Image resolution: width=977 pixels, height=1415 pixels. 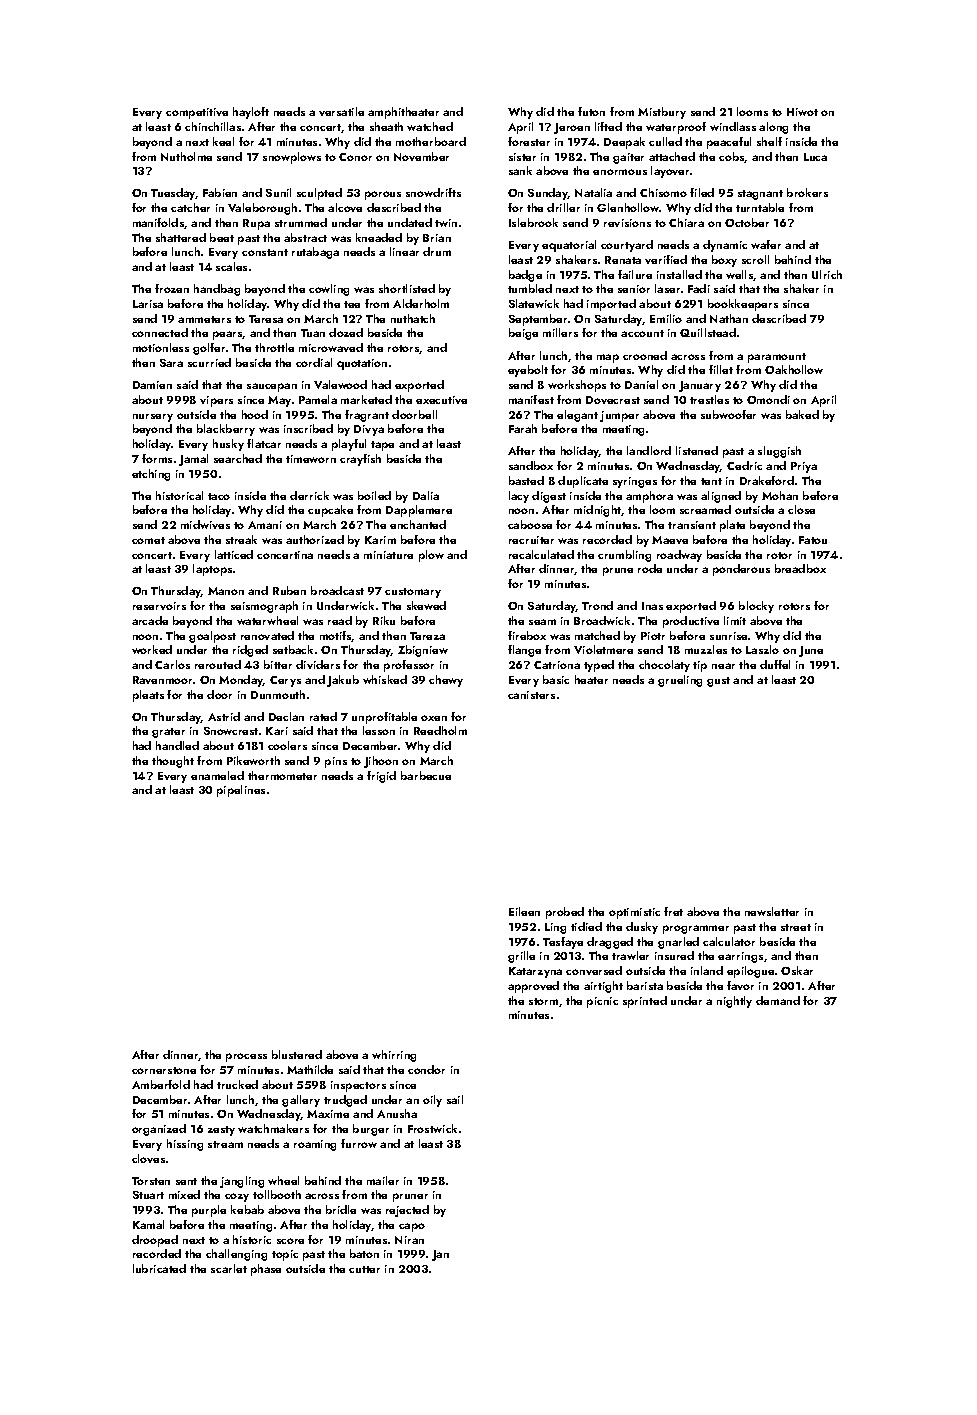 What do you see at coordinates (164, 1070) in the document?
I see `cornerstone` at bounding box center [164, 1070].
